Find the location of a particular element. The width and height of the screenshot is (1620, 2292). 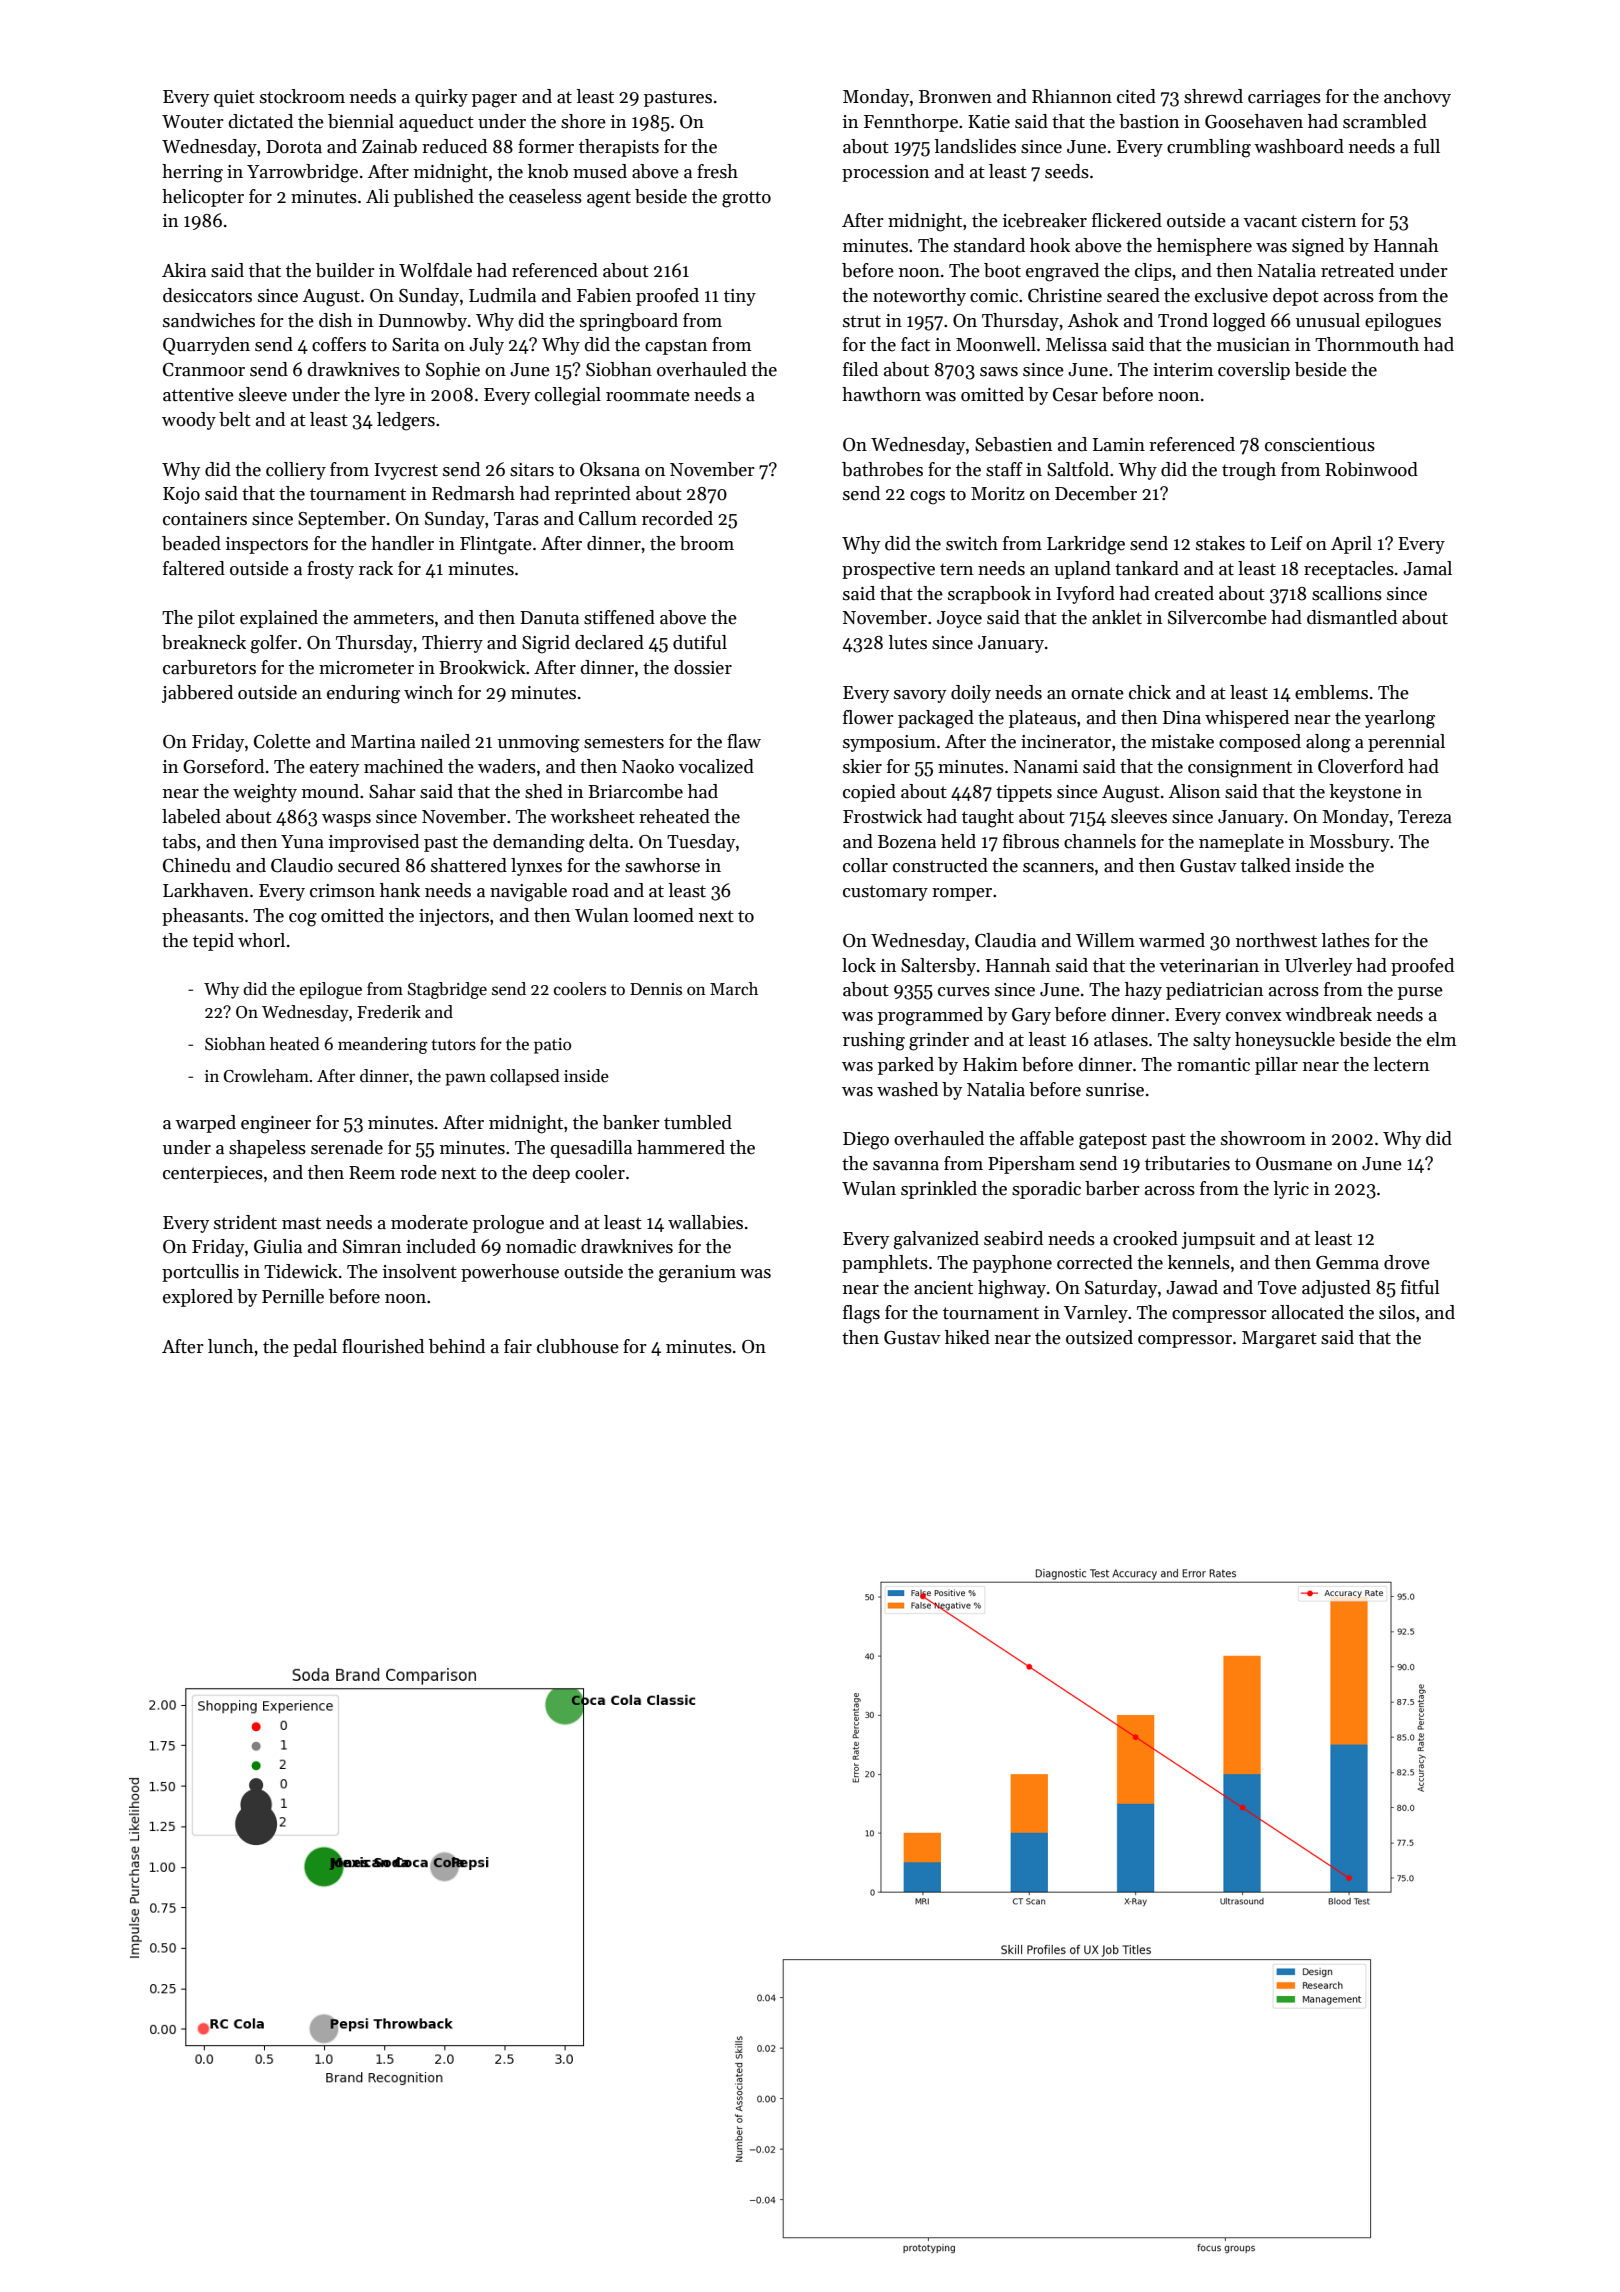

Robinwood is located at coordinates (1371, 469).
